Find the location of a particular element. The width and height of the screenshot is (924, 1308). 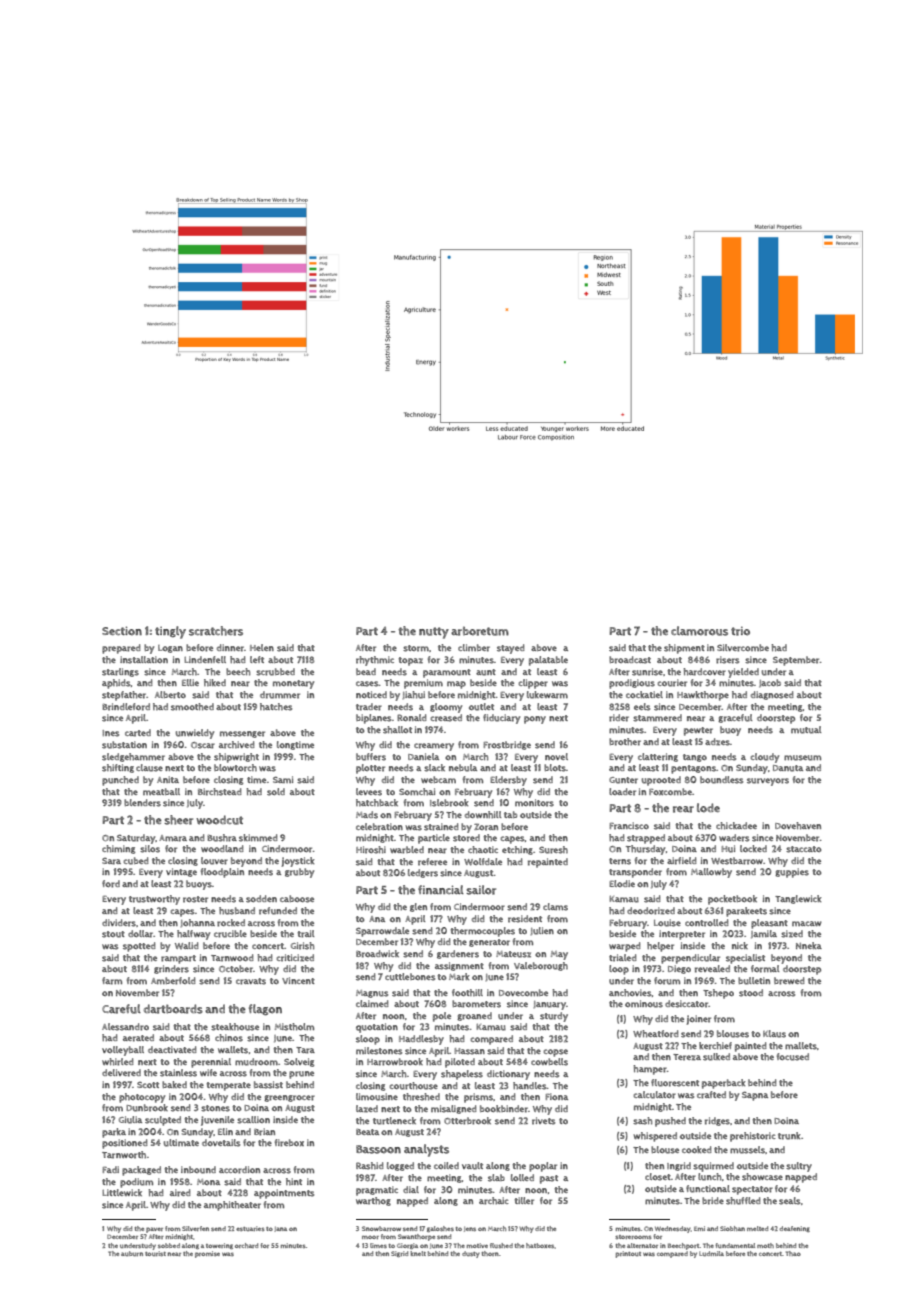

barometers is located at coordinates (476, 1004).
